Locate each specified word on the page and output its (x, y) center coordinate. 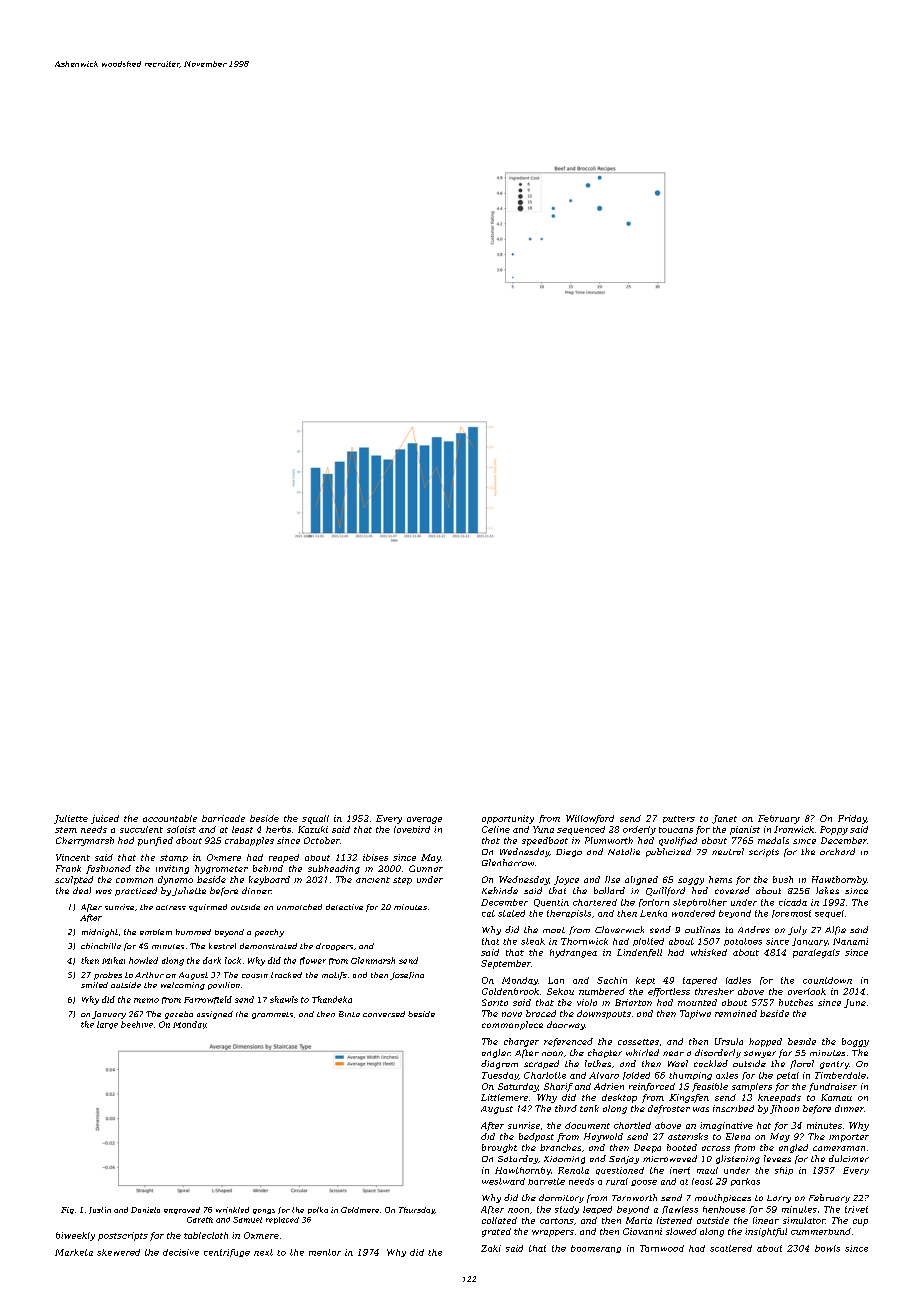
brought (499, 1148)
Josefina (407, 976)
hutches (796, 1002)
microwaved (670, 1158)
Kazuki (313, 829)
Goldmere (360, 1210)
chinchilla (101, 946)
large (107, 1025)
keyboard (269, 880)
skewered (118, 1252)
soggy (691, 881)
